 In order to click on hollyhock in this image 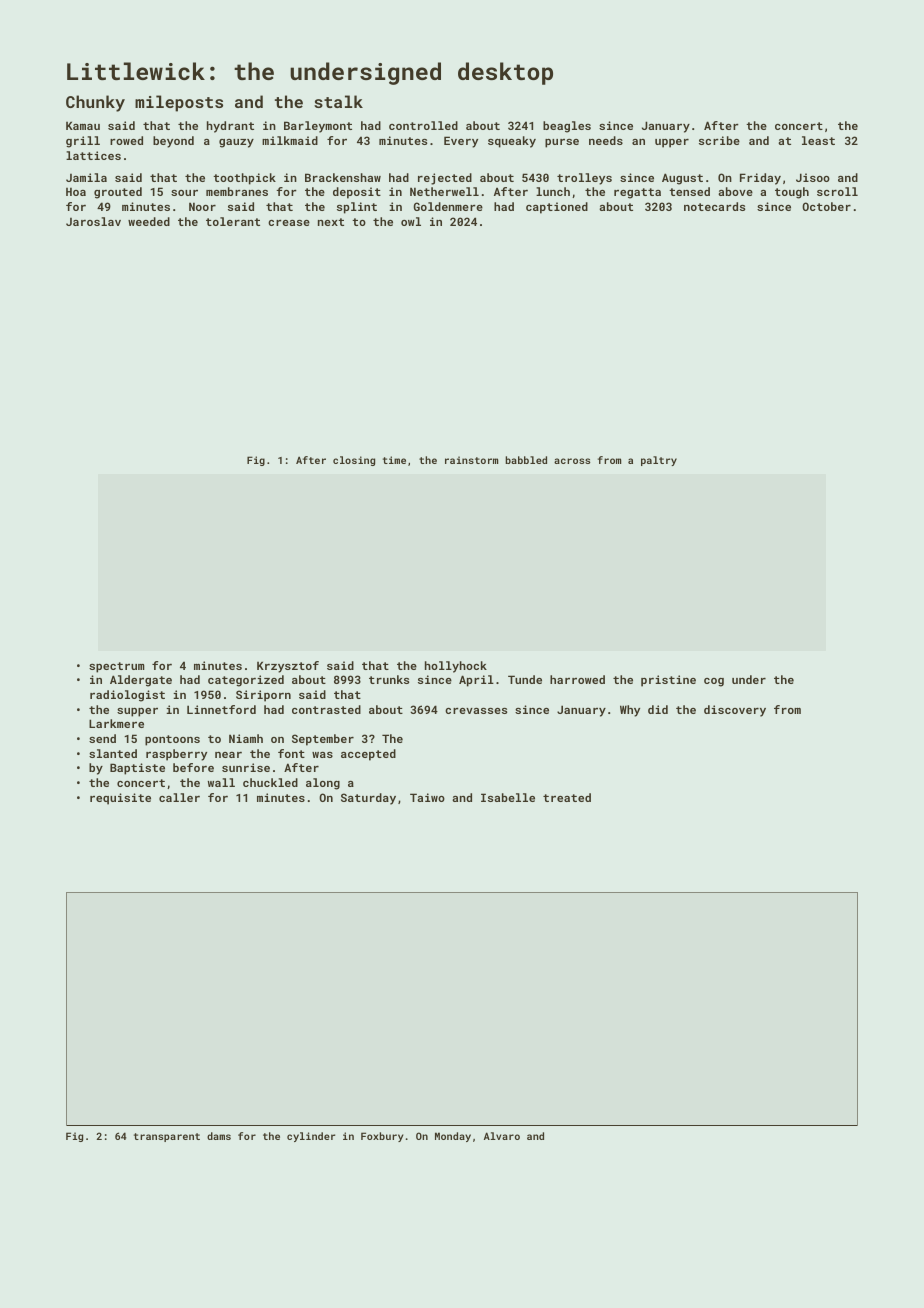, I will do `click(456, 667)`.
